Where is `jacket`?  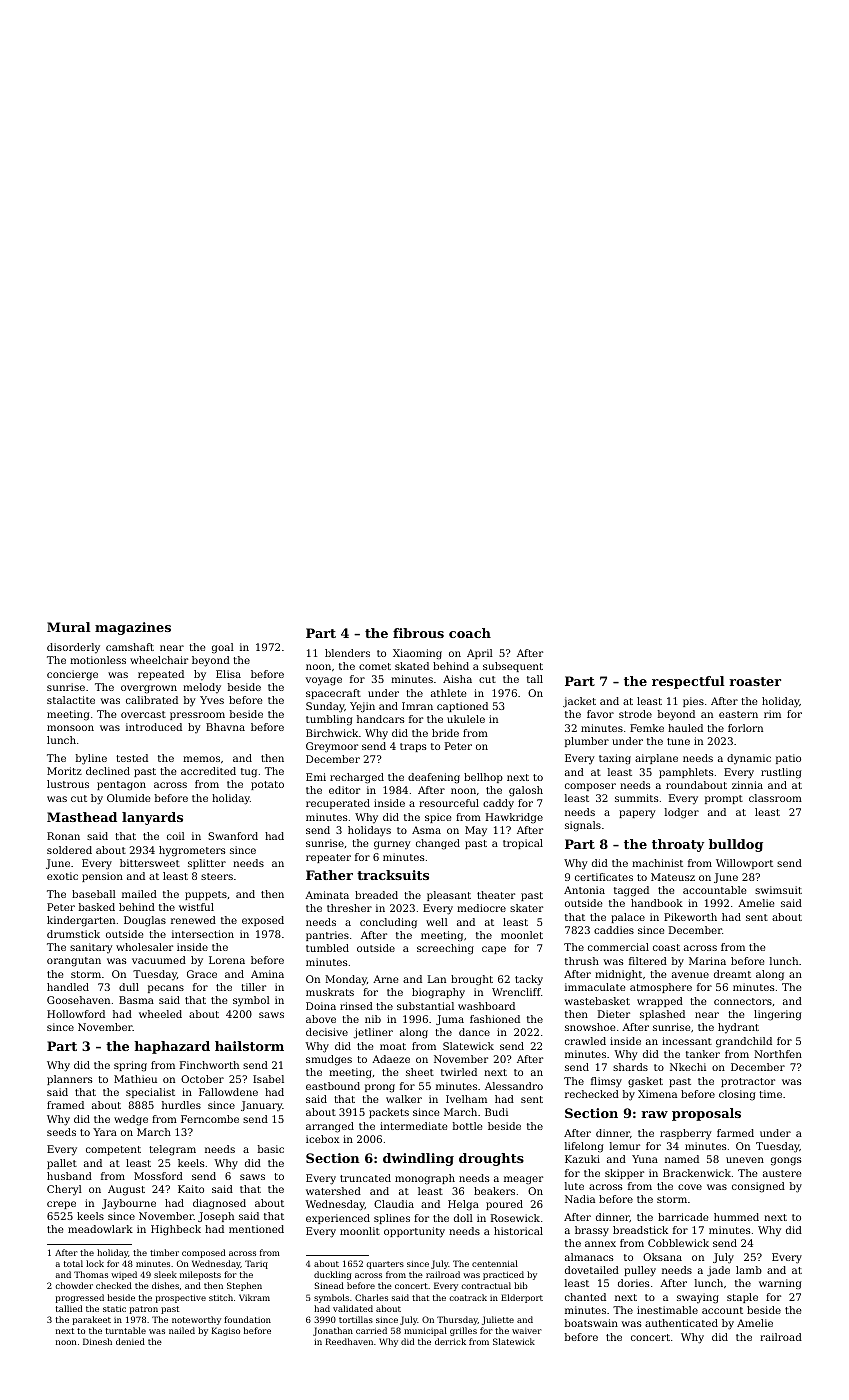
jacket is located at coordinates (579, 702).
